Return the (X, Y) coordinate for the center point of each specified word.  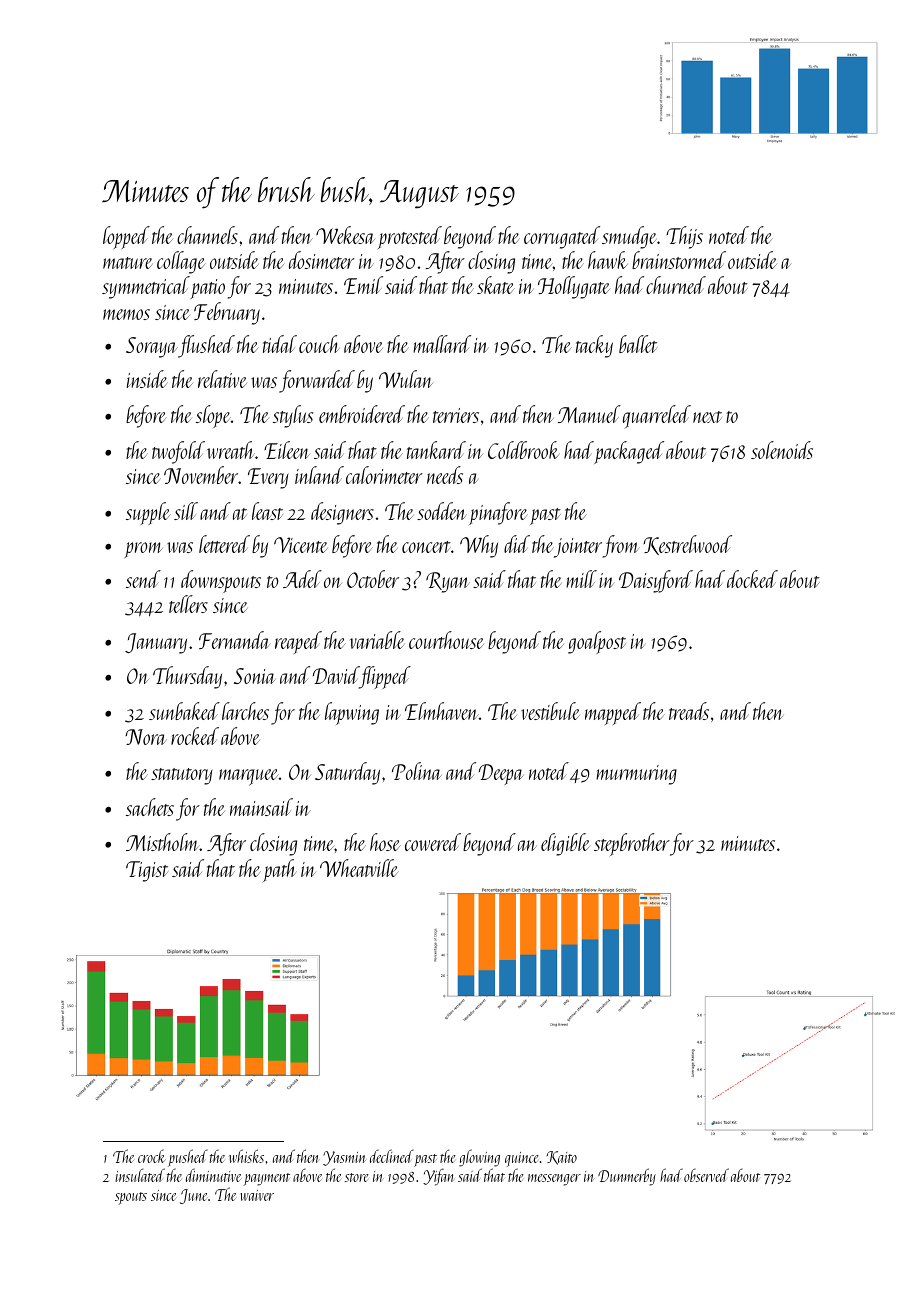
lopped (126, 237)
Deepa (501, 774)
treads (689, 711)
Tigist (147, 871)
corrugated (562, 237)
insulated (140, 1175)
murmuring (636, 775)
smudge (629, 237)
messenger (554, 1180)
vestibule (550, 711)
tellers (188, 604)
